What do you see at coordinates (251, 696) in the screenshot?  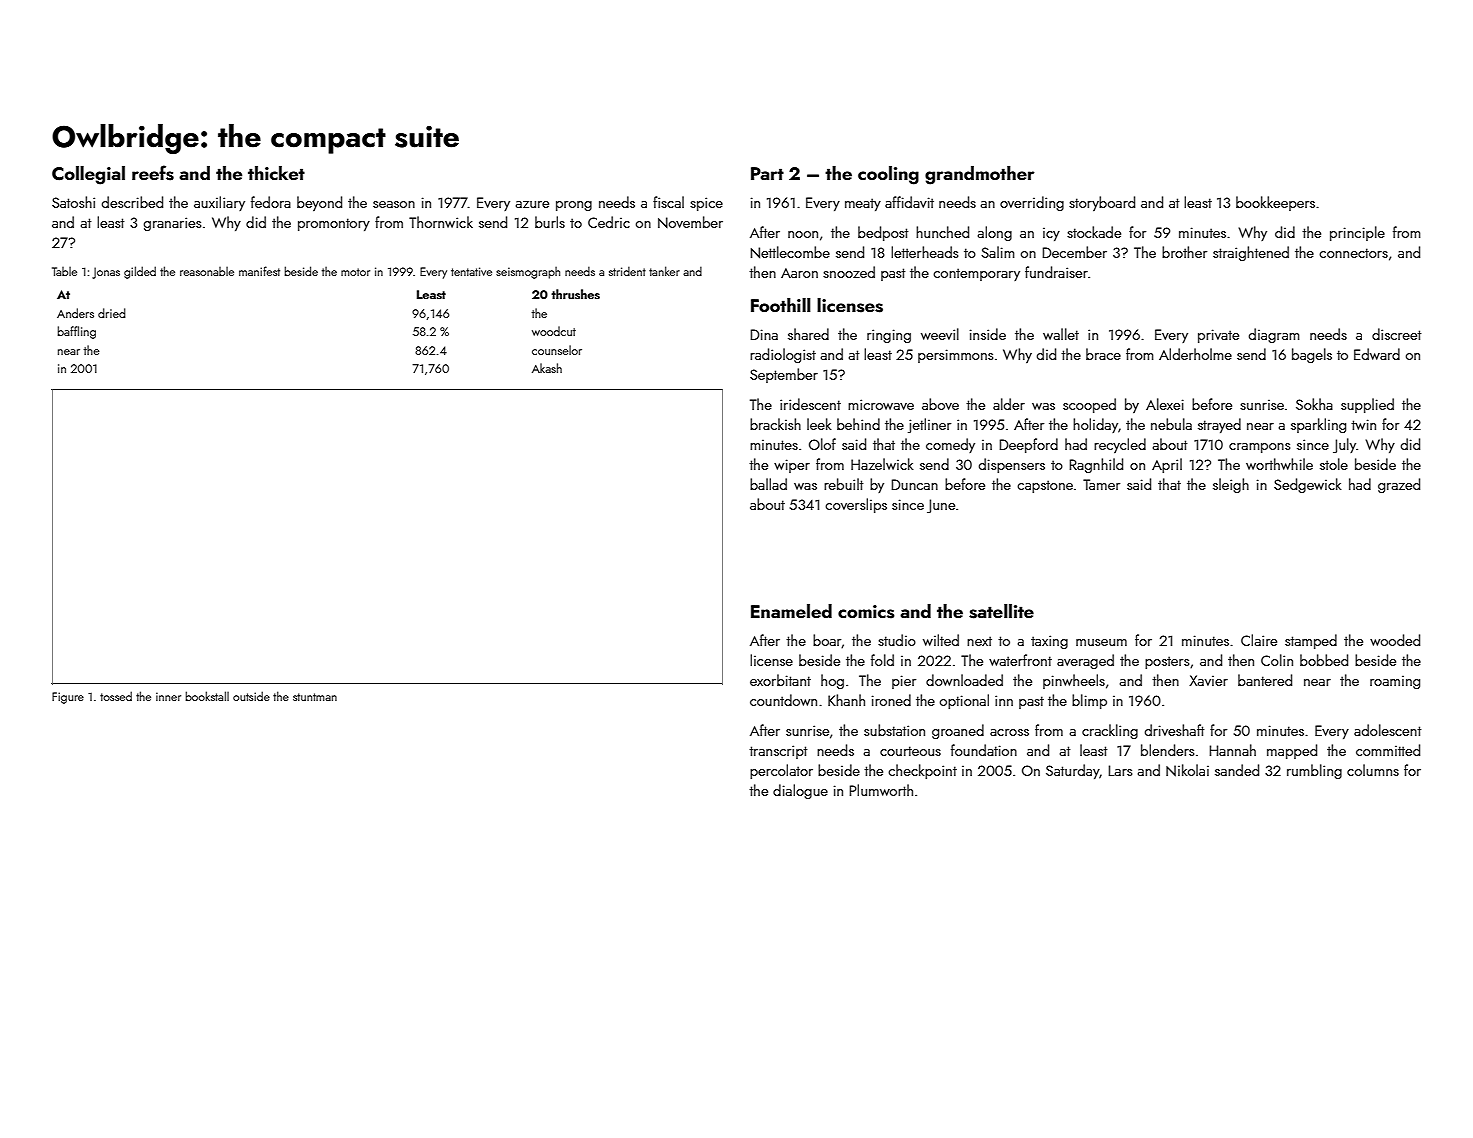 I see `outside` at bounding box center [251, 696].
